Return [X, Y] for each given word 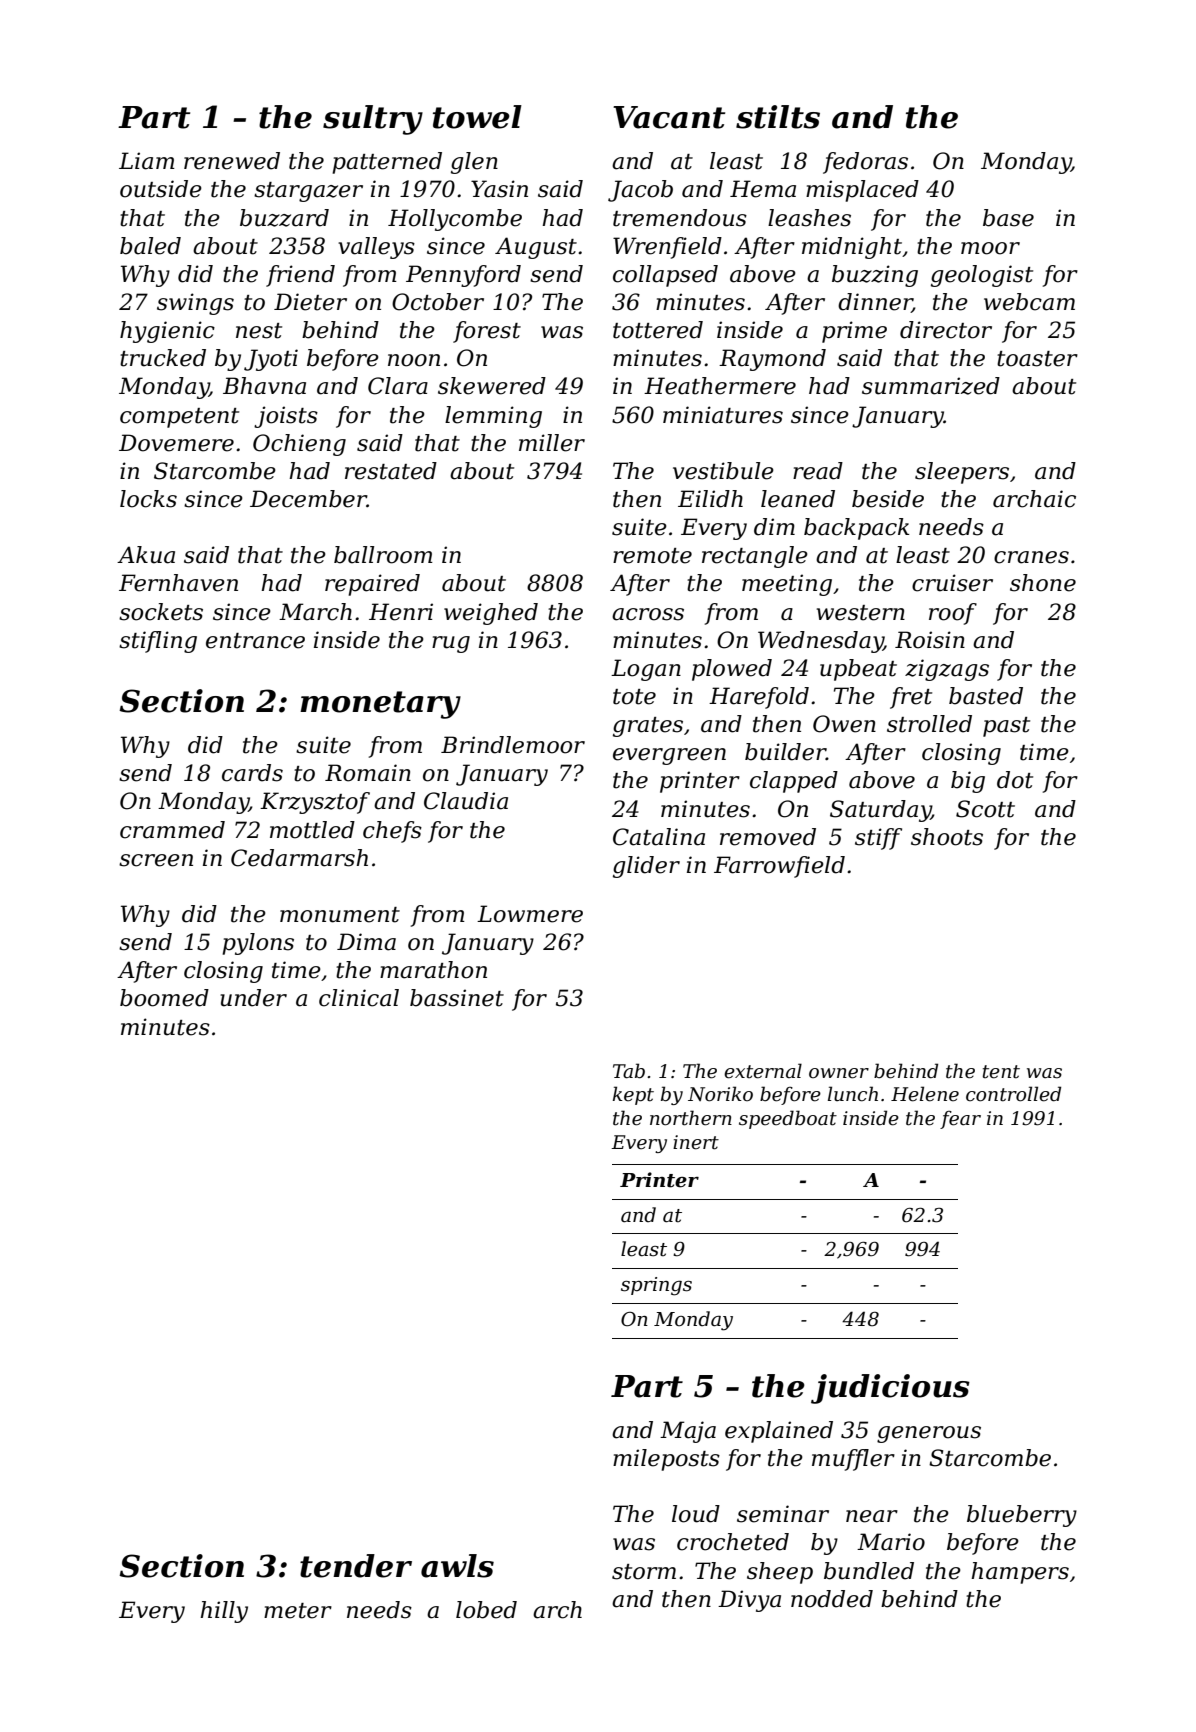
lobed [486, 1610]
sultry [373, 120]
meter [298, 1611]
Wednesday [820, 642]
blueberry [1022, 1516]
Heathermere [720, 386]
